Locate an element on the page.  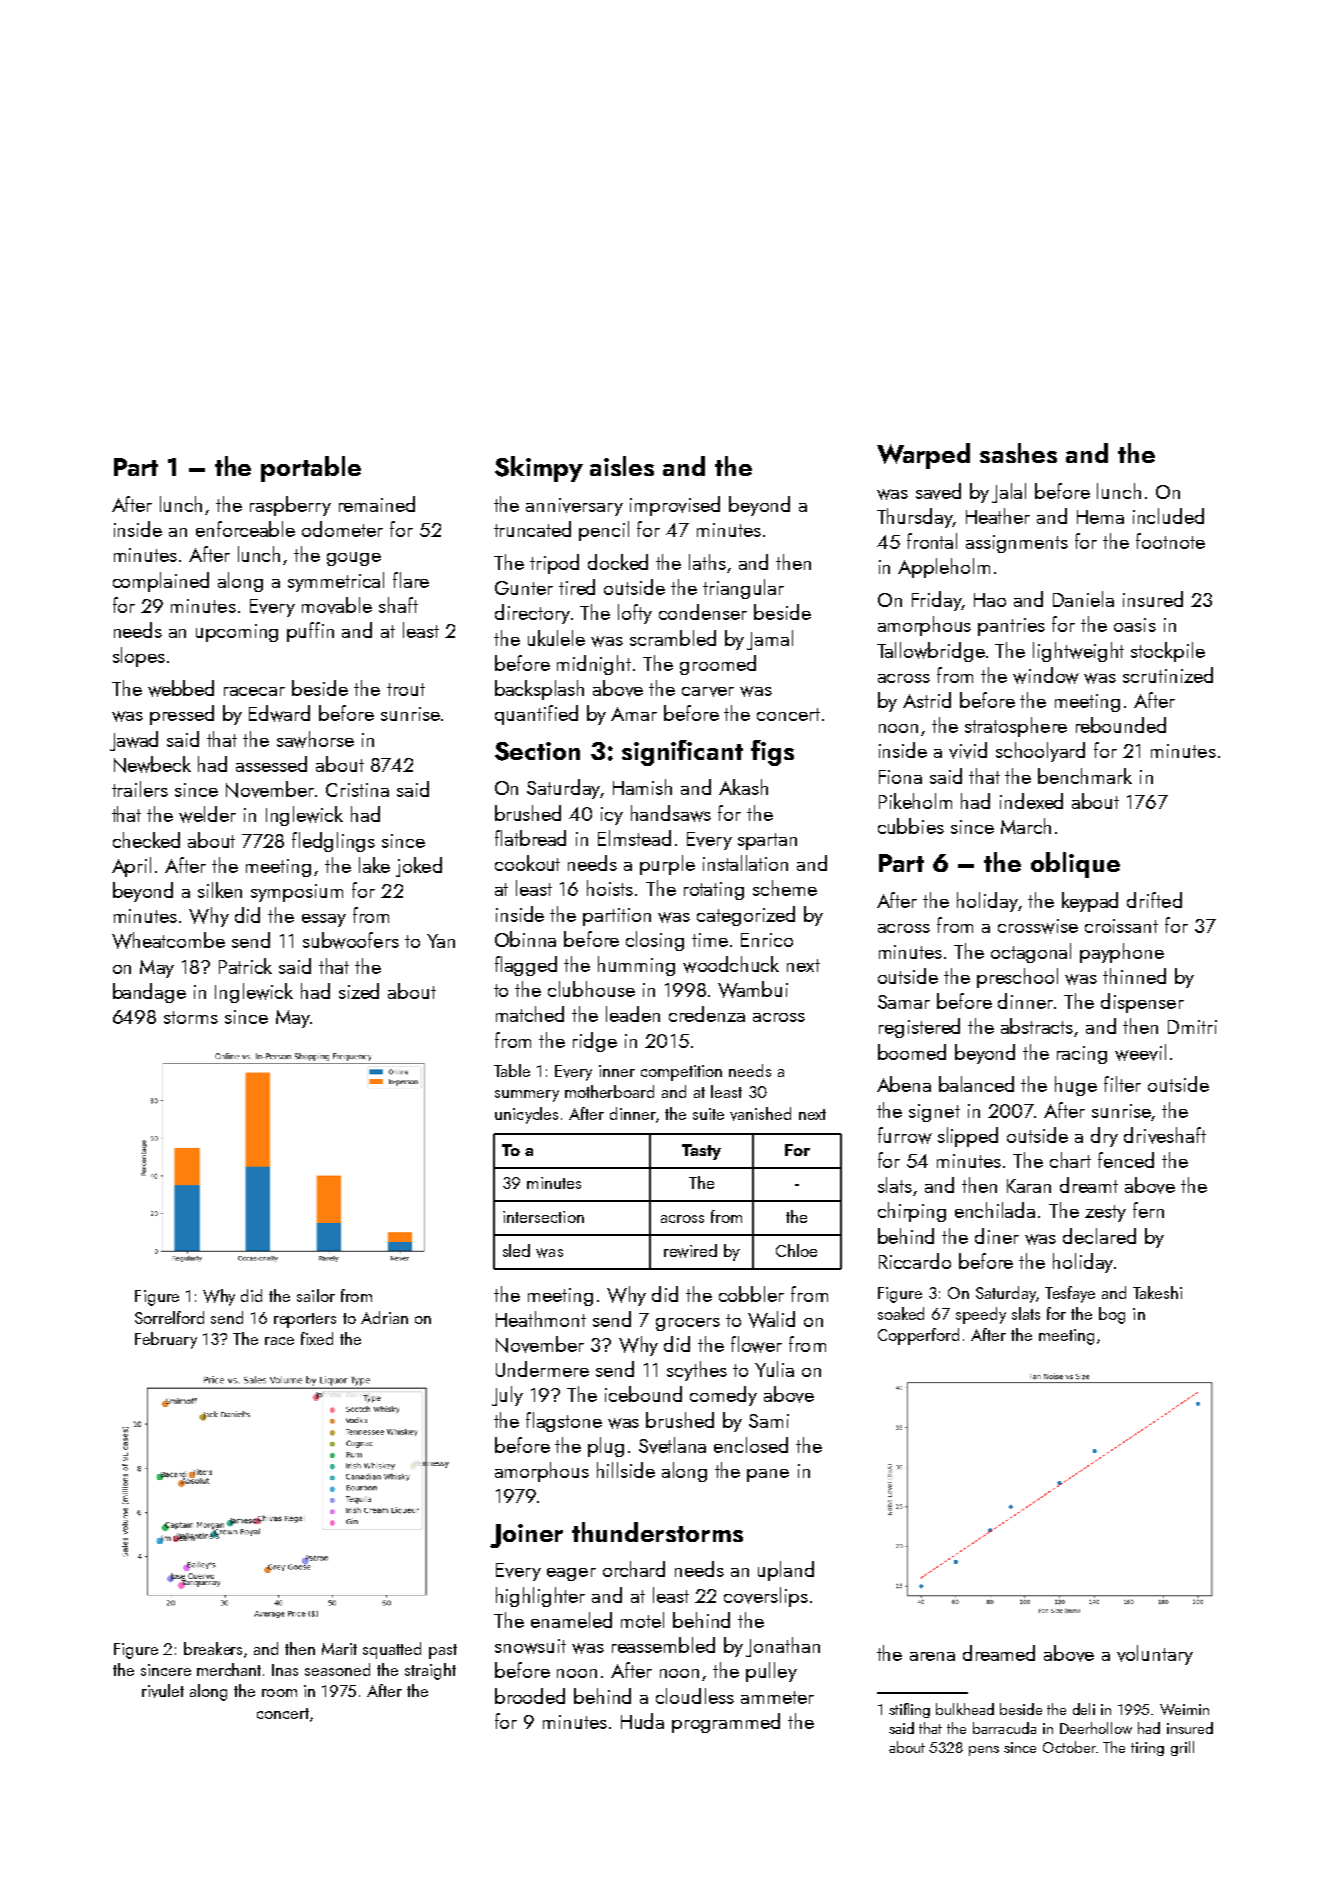
sashes is located at coordinates (1018, 453).
